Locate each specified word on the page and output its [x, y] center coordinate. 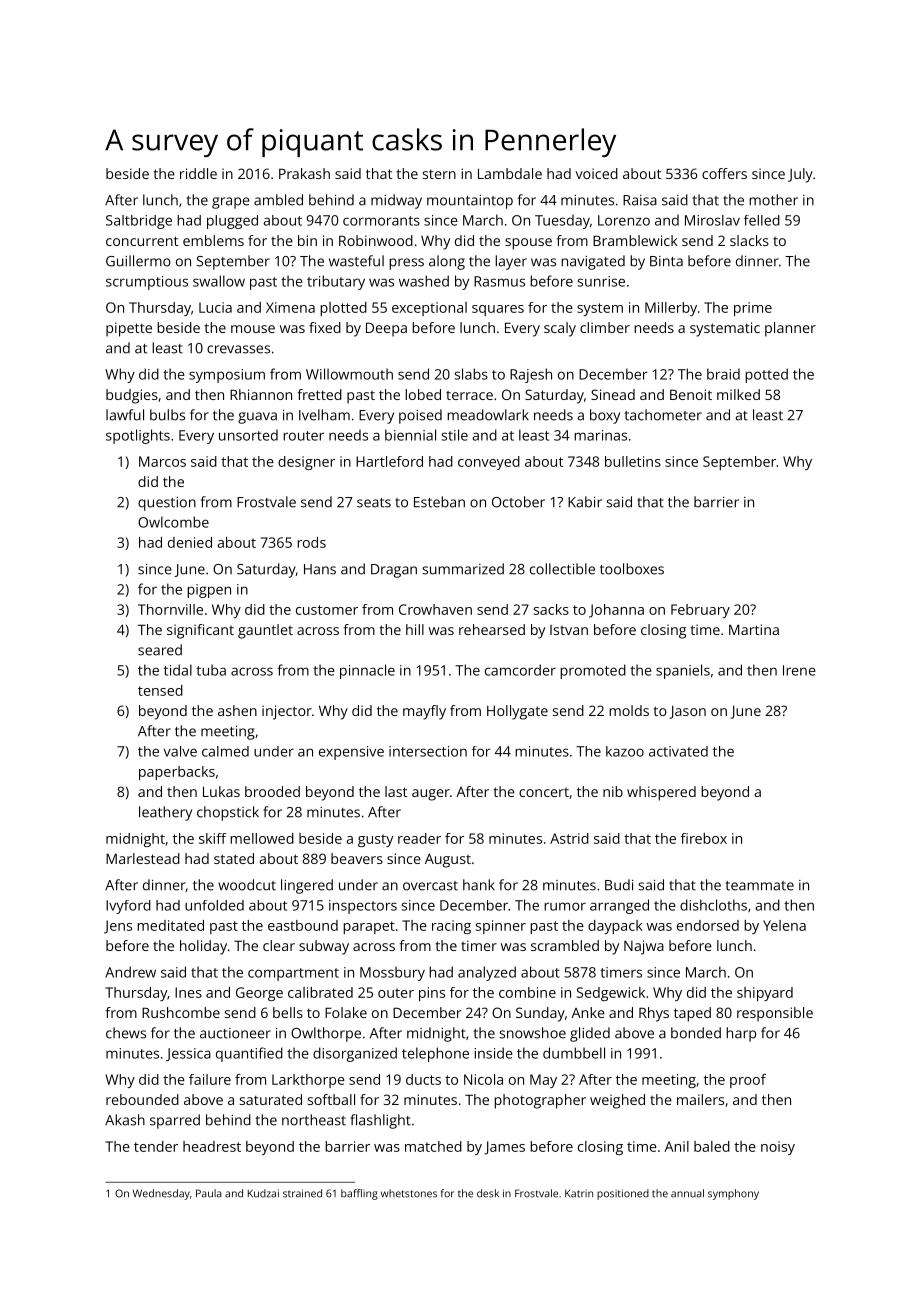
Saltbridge [139, 222]
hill [415, 629]
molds [629, 710]
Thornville [170, 609]
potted [766, 375]
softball [331, 1099]
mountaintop [470, 202]
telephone [435, 1054]
